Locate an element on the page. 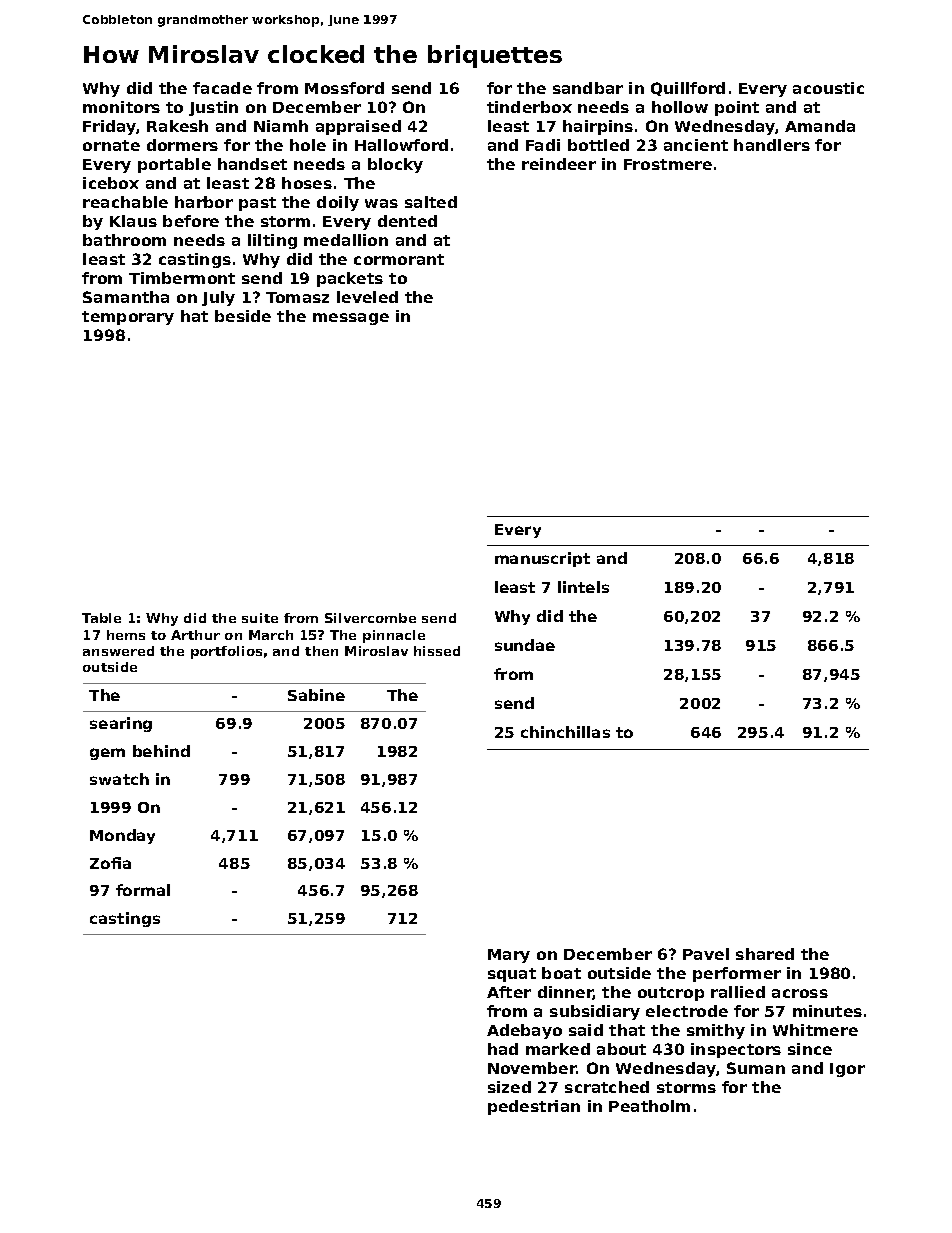 The height and width of the image is (1233, 952). icebox is located at coordinates (111, 183).
